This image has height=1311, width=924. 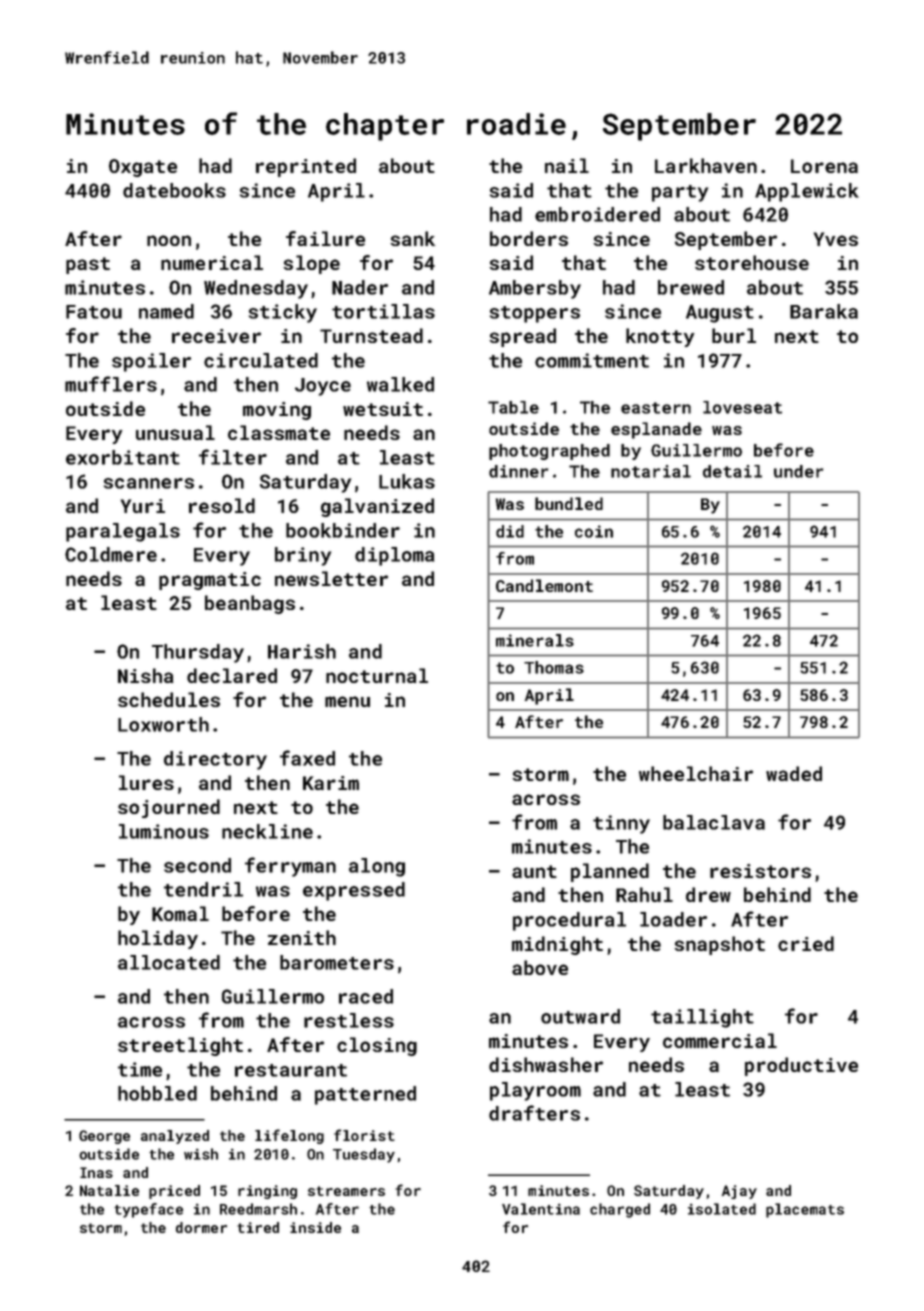 What do you see at coordinates (535, 640) in the image?
I see `minerals` at bounding box center [535, 640].
